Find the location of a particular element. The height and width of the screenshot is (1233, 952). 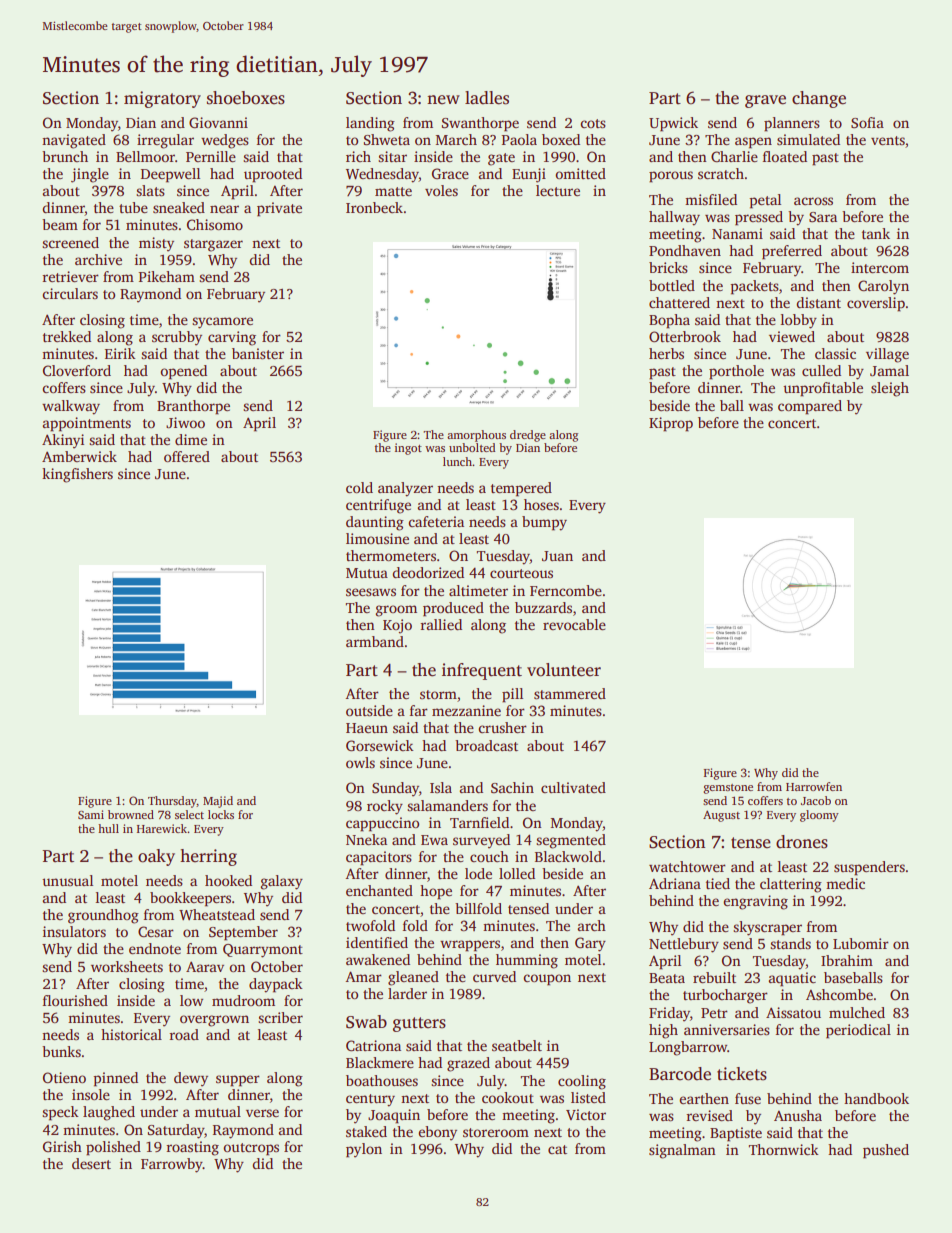

landing is located at coordinates (370, 124).
